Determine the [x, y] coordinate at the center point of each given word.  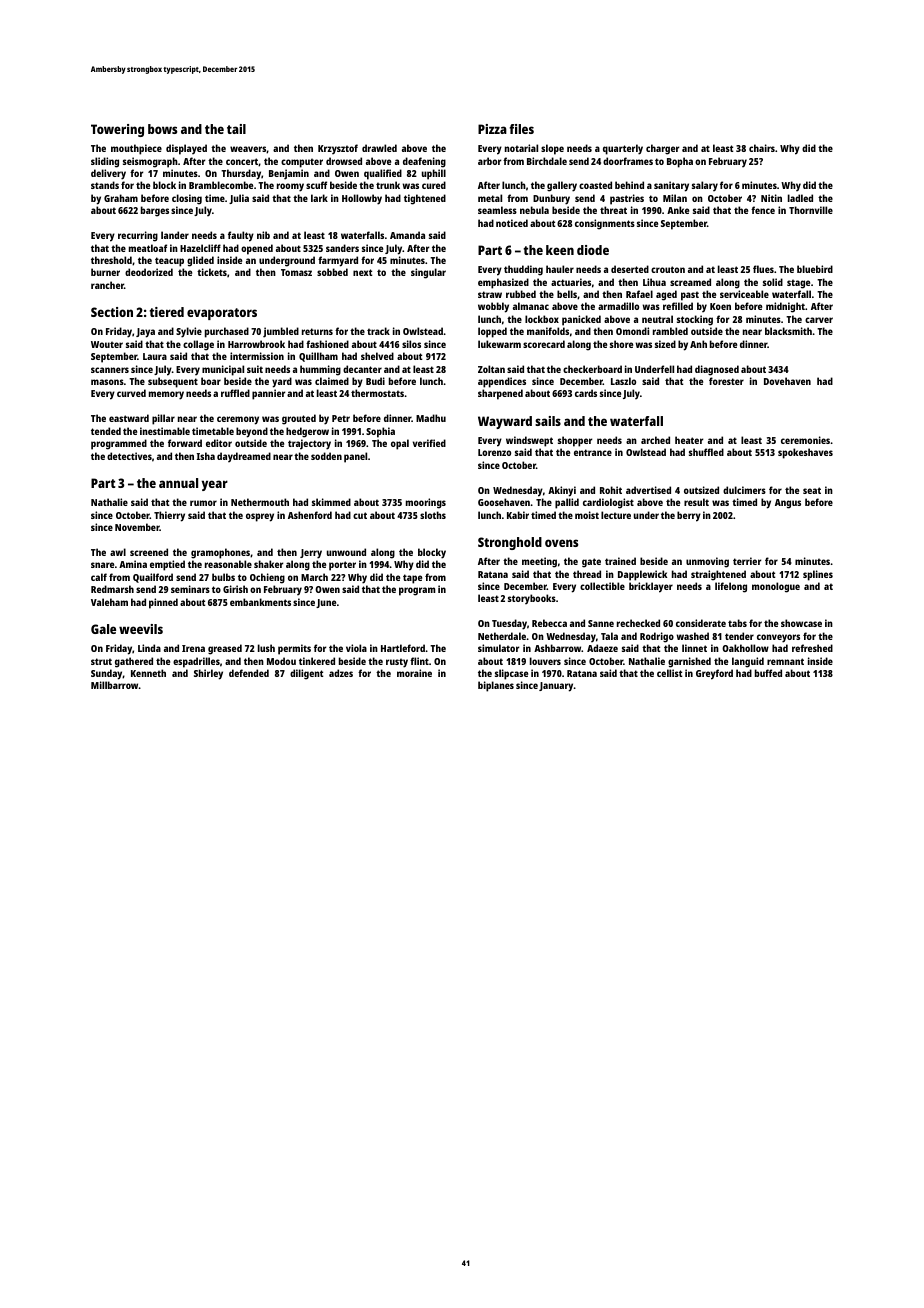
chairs [762, 148]
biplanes [496, 686]
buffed [768, 673]
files [521, 129]
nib [263, 235]
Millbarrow [114, 685]
